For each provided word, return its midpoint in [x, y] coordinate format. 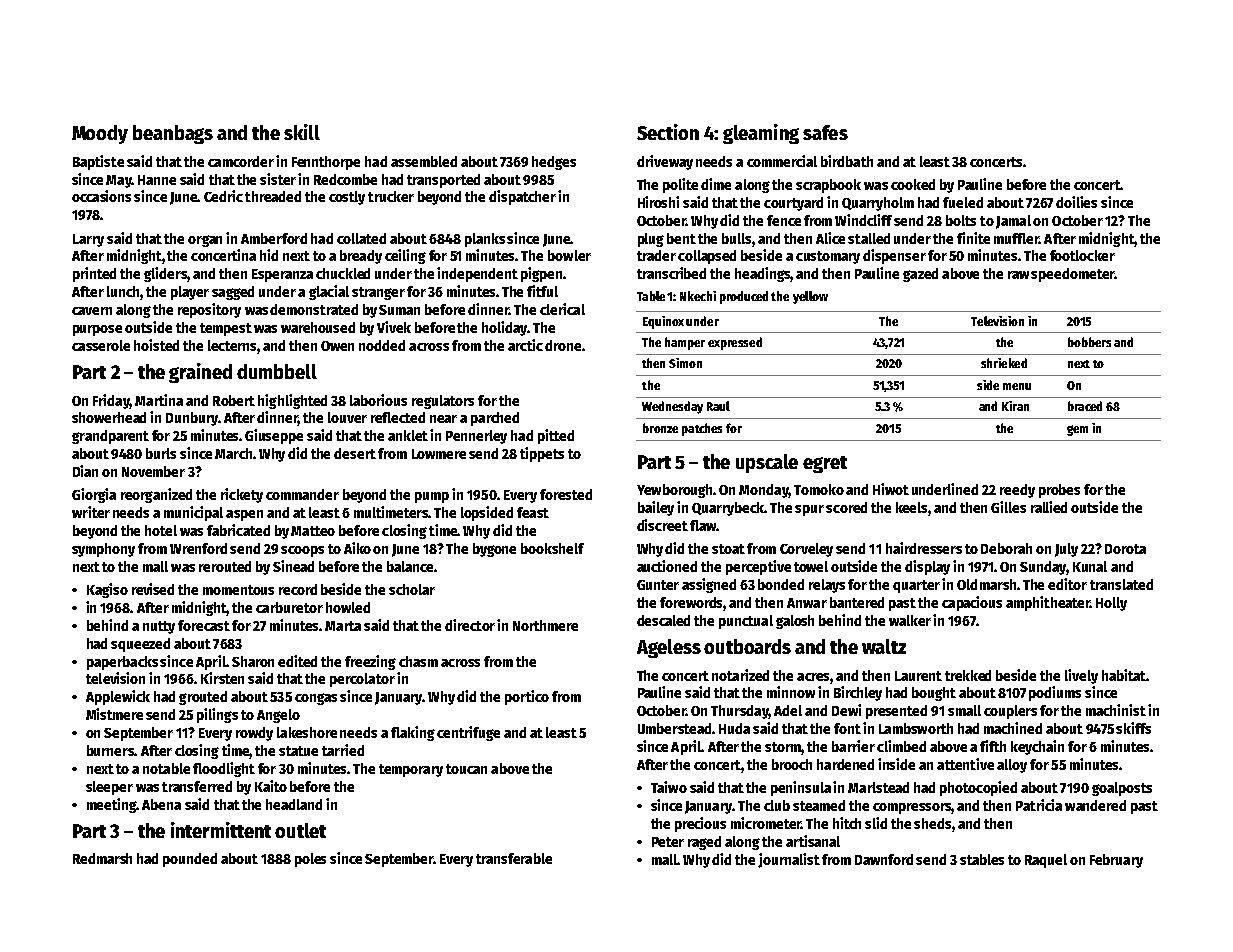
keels [911, 507]
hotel [161, 530]
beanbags [173, 134]
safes [825, 132]
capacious [972, 603]
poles [310, 860]
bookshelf [552, 548]
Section [668, 132]
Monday [764, 491]
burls [161, 453]
